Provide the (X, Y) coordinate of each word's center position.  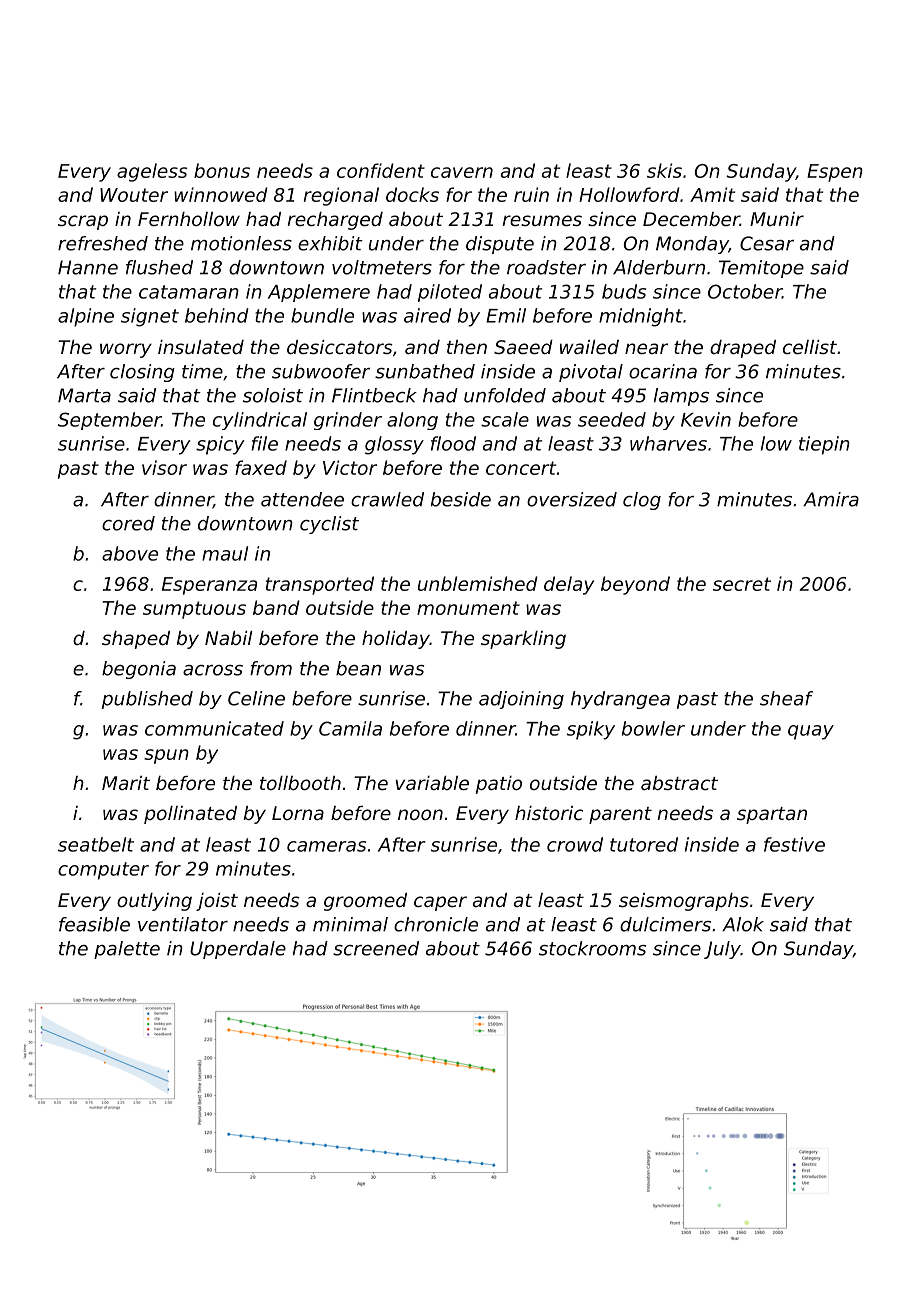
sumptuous (194, 610)
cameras (326, 846)
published (147, 700)
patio (499, 785)
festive (794, 844)
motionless (241, 243)
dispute (500, 245)
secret (742, 584)
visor (164, 467)
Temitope (761, 269)
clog (642, 501)
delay (569, 585)
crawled (387, 499)
